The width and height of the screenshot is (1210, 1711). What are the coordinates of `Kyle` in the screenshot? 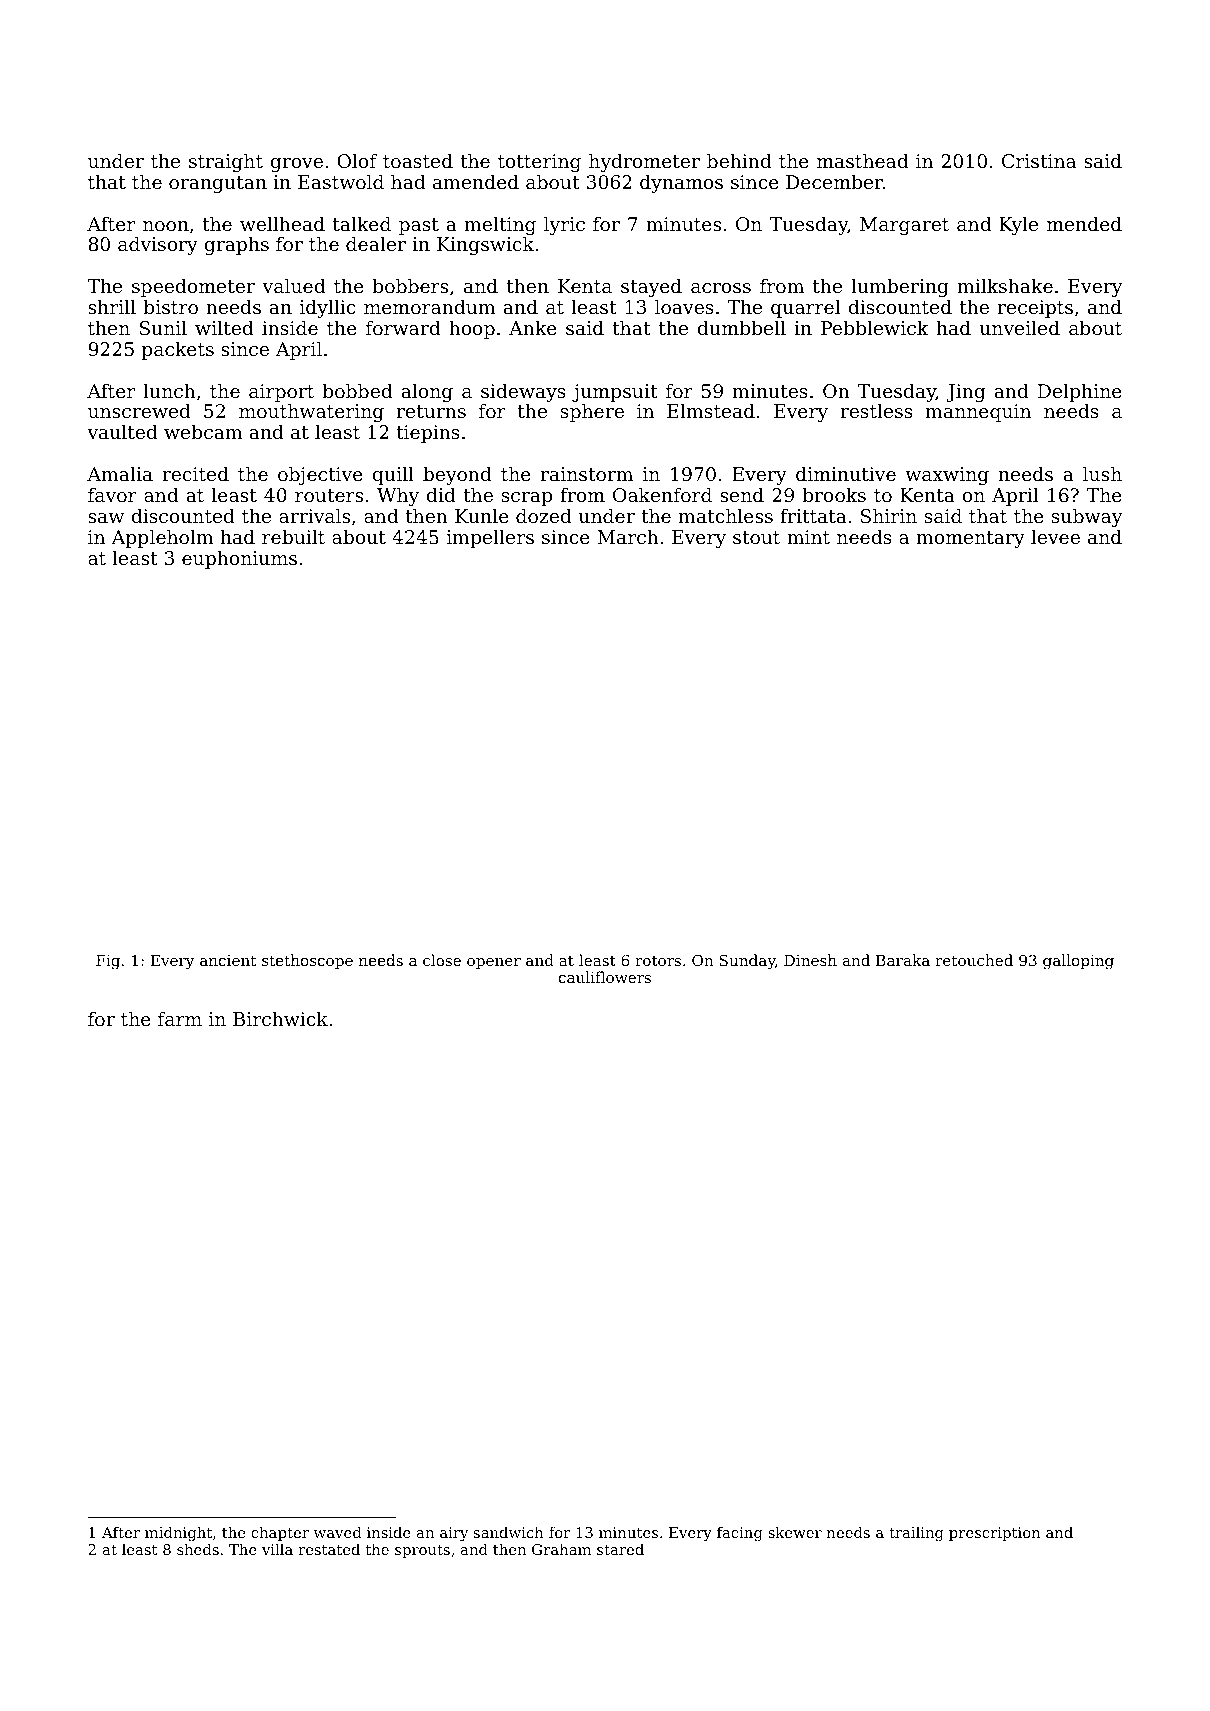 It's located at (1018, 225).
